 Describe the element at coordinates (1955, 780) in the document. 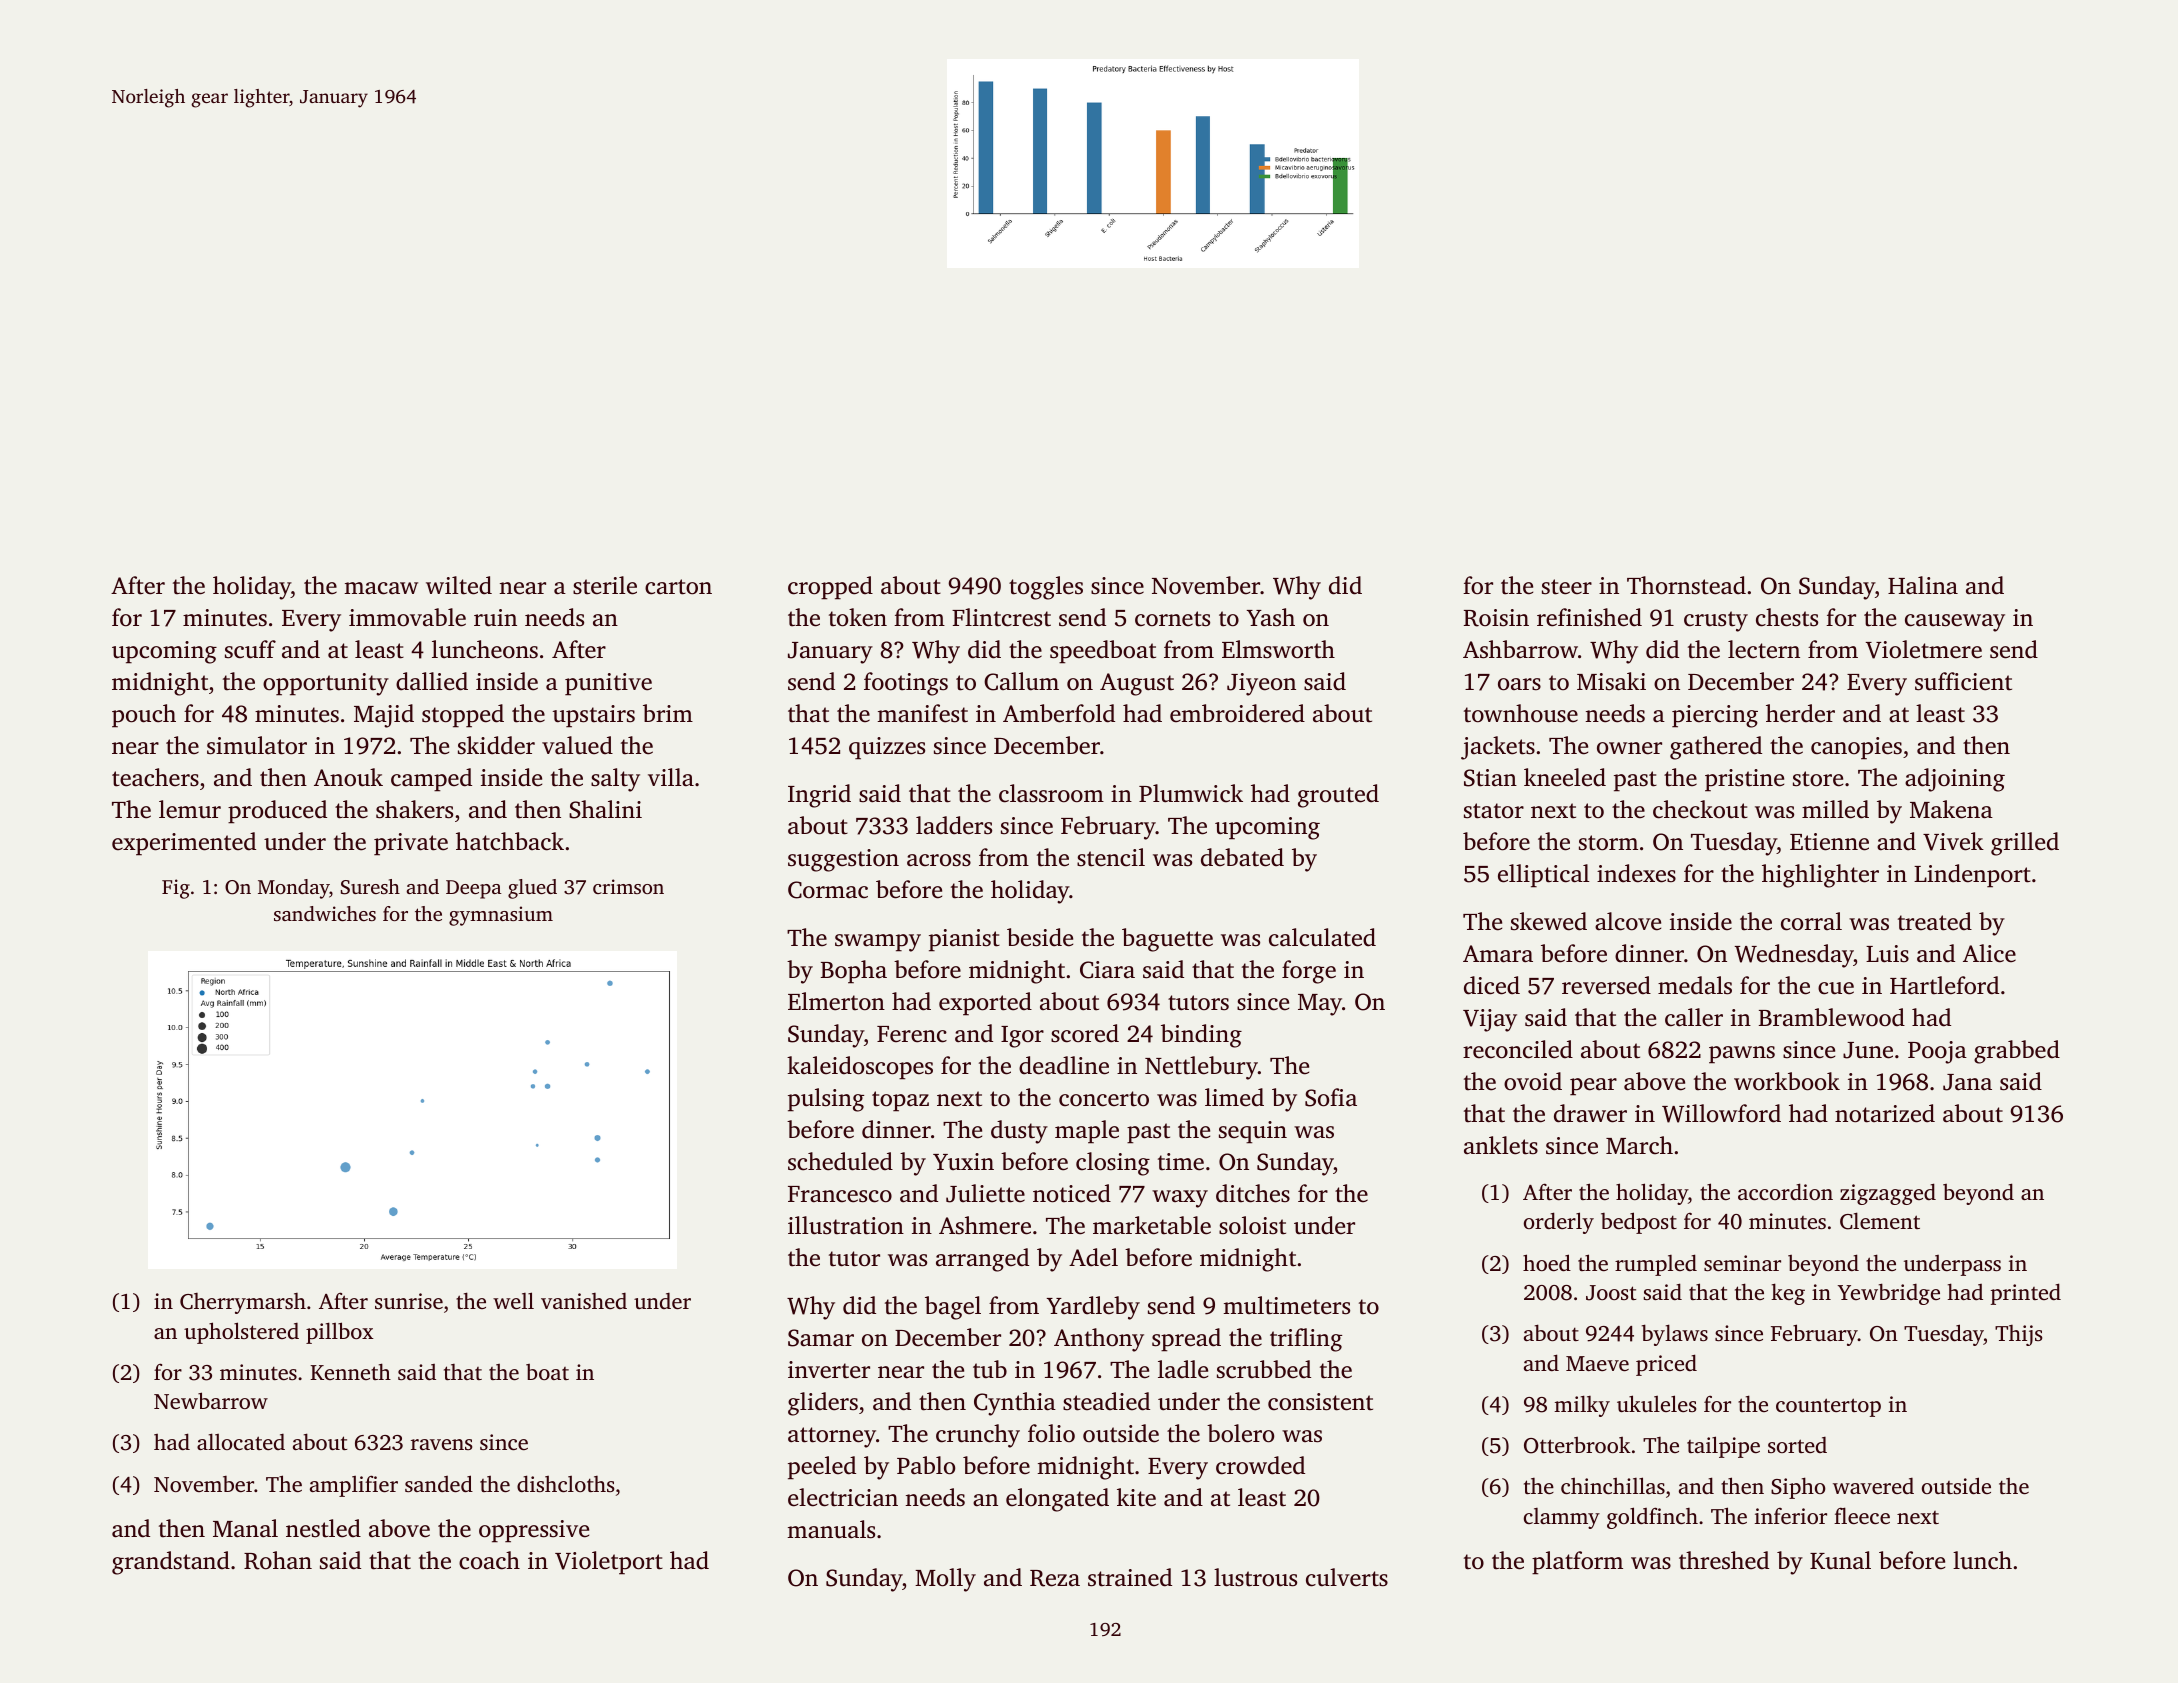

I see `adjoining` at that location.
